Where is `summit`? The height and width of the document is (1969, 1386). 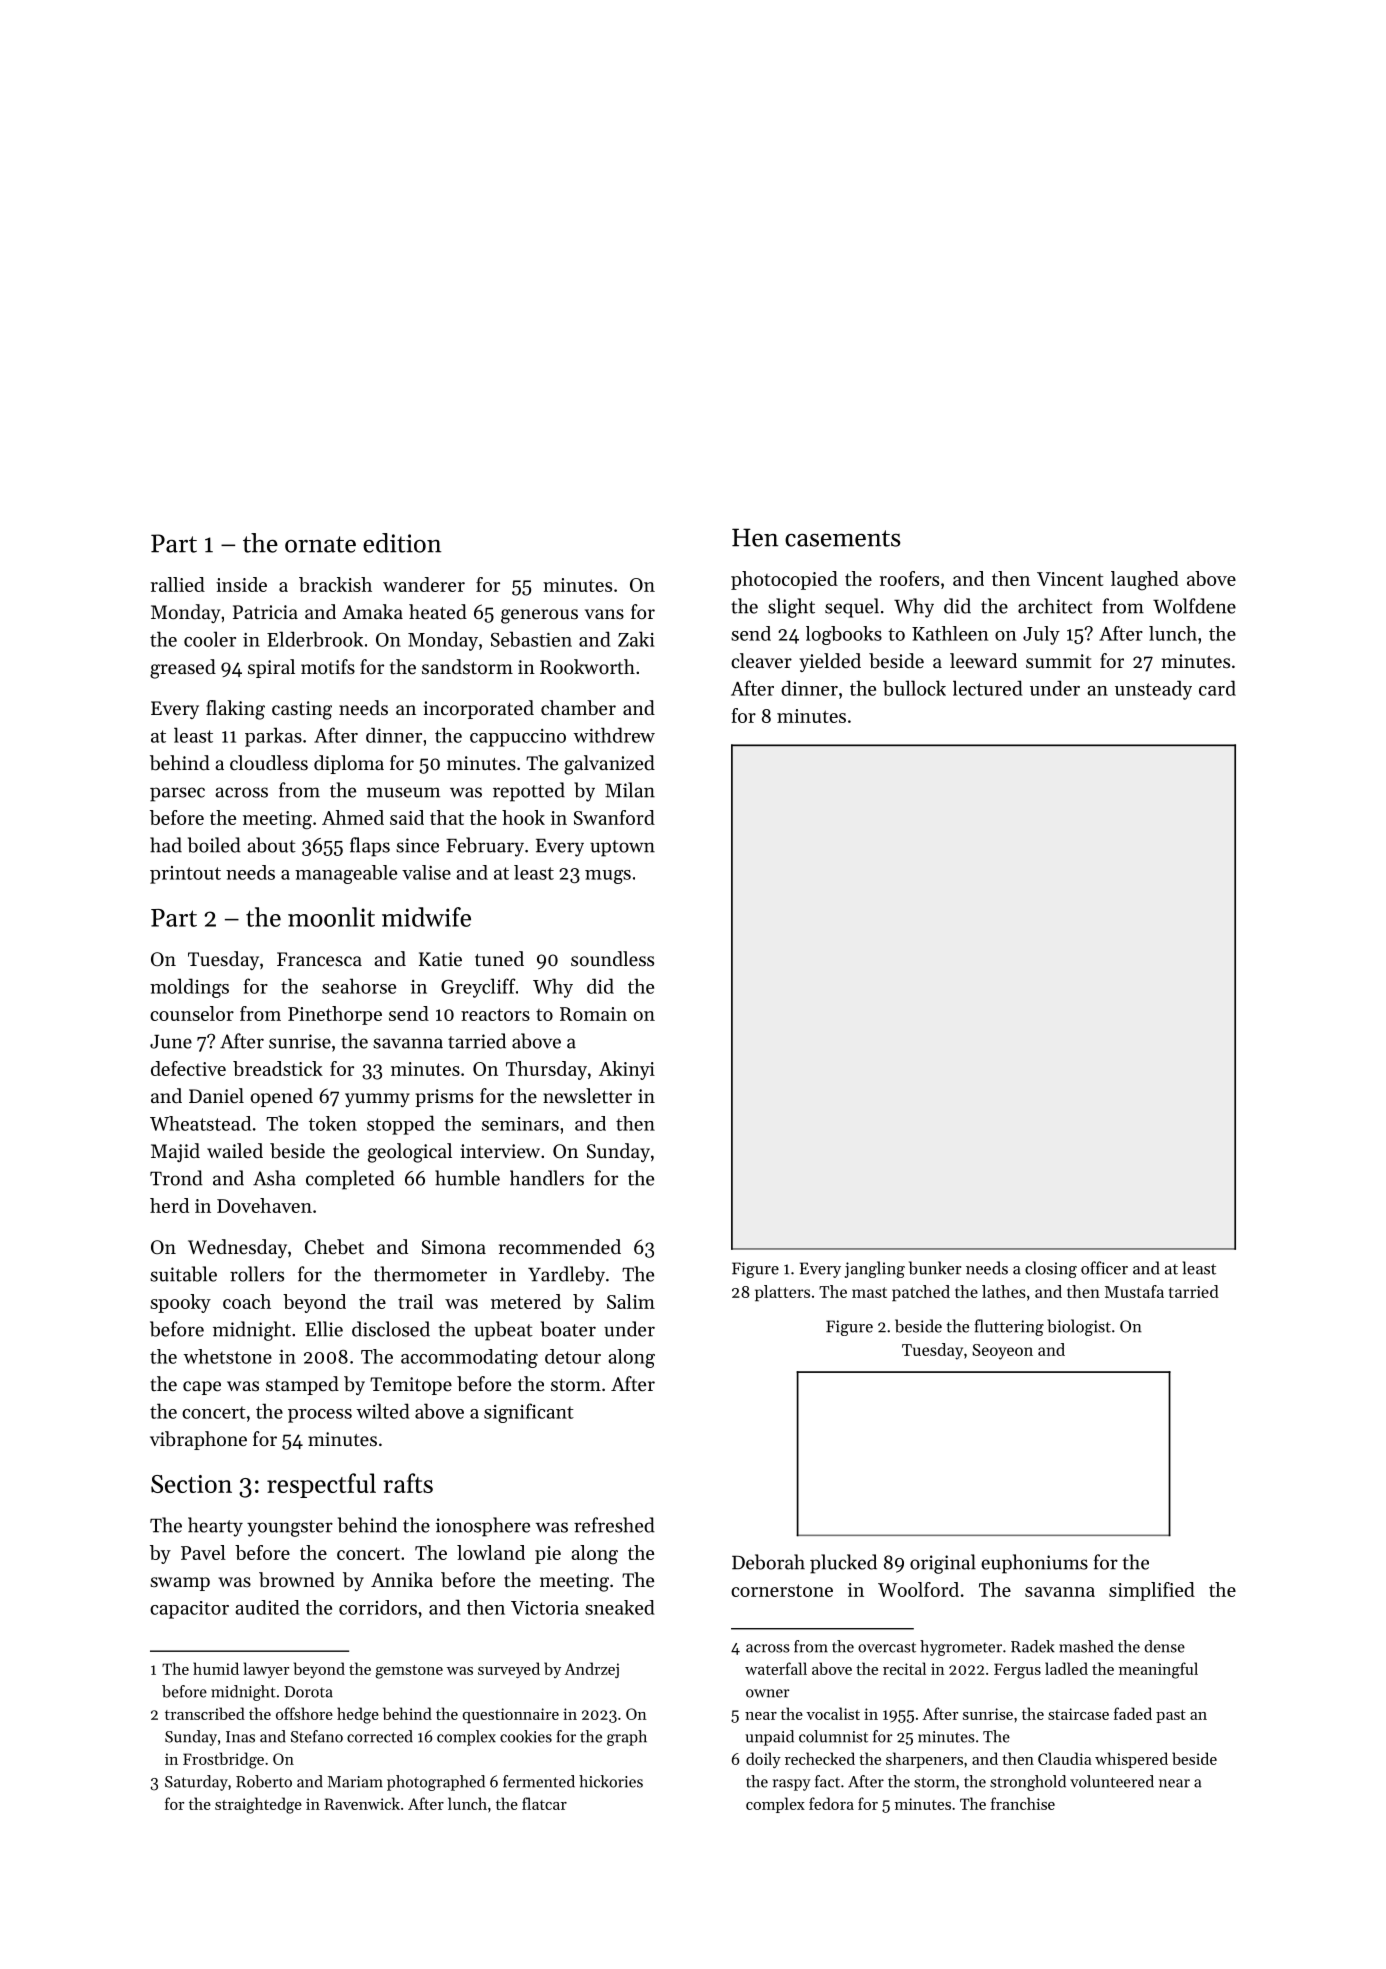 summit is located at coordinates (1058, 661).
